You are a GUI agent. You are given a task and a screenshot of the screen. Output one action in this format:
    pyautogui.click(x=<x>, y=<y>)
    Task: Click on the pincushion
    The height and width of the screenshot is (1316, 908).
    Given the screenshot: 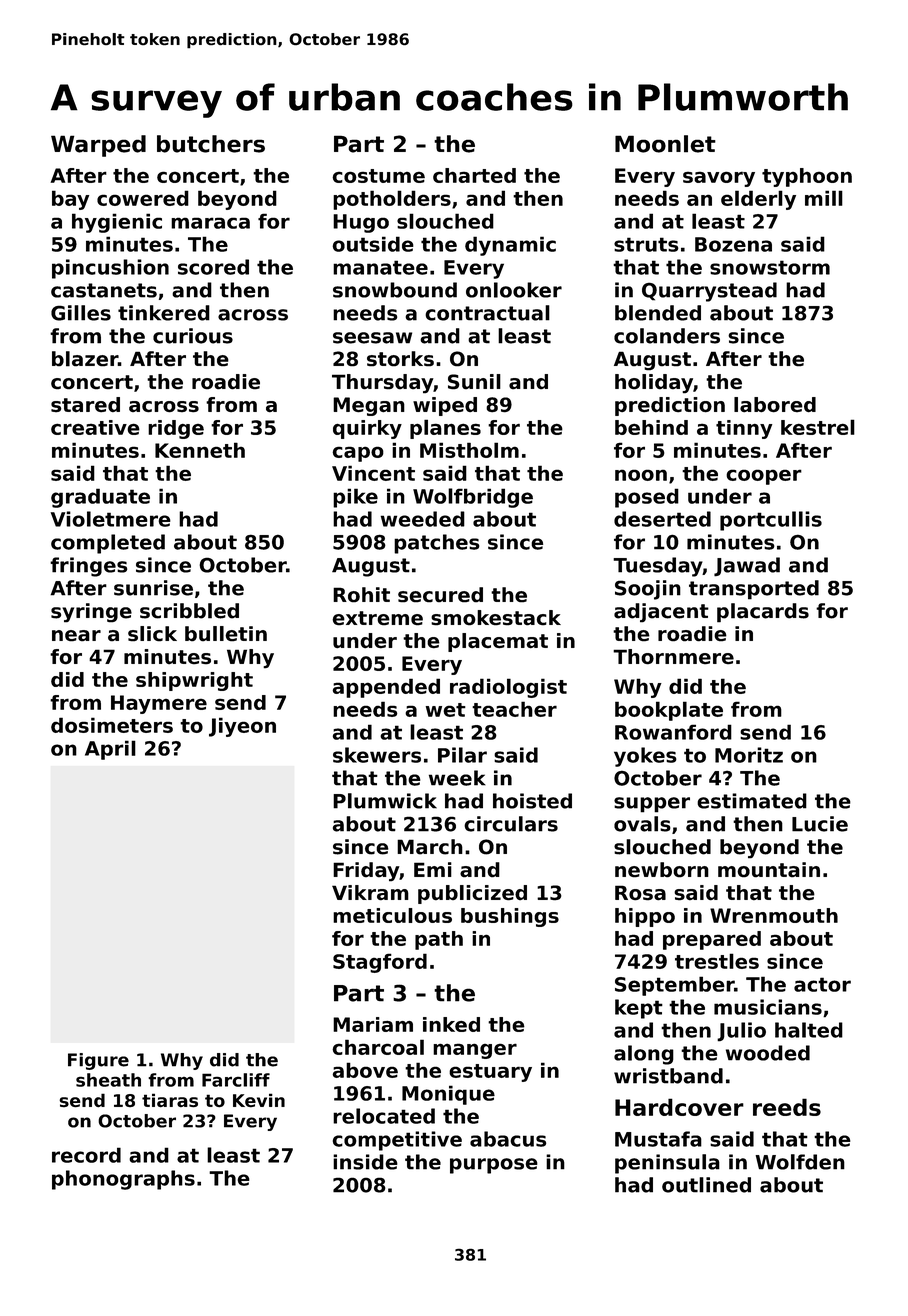 What is the action you would take?
    pyautogui.click(x=110, y=269)
